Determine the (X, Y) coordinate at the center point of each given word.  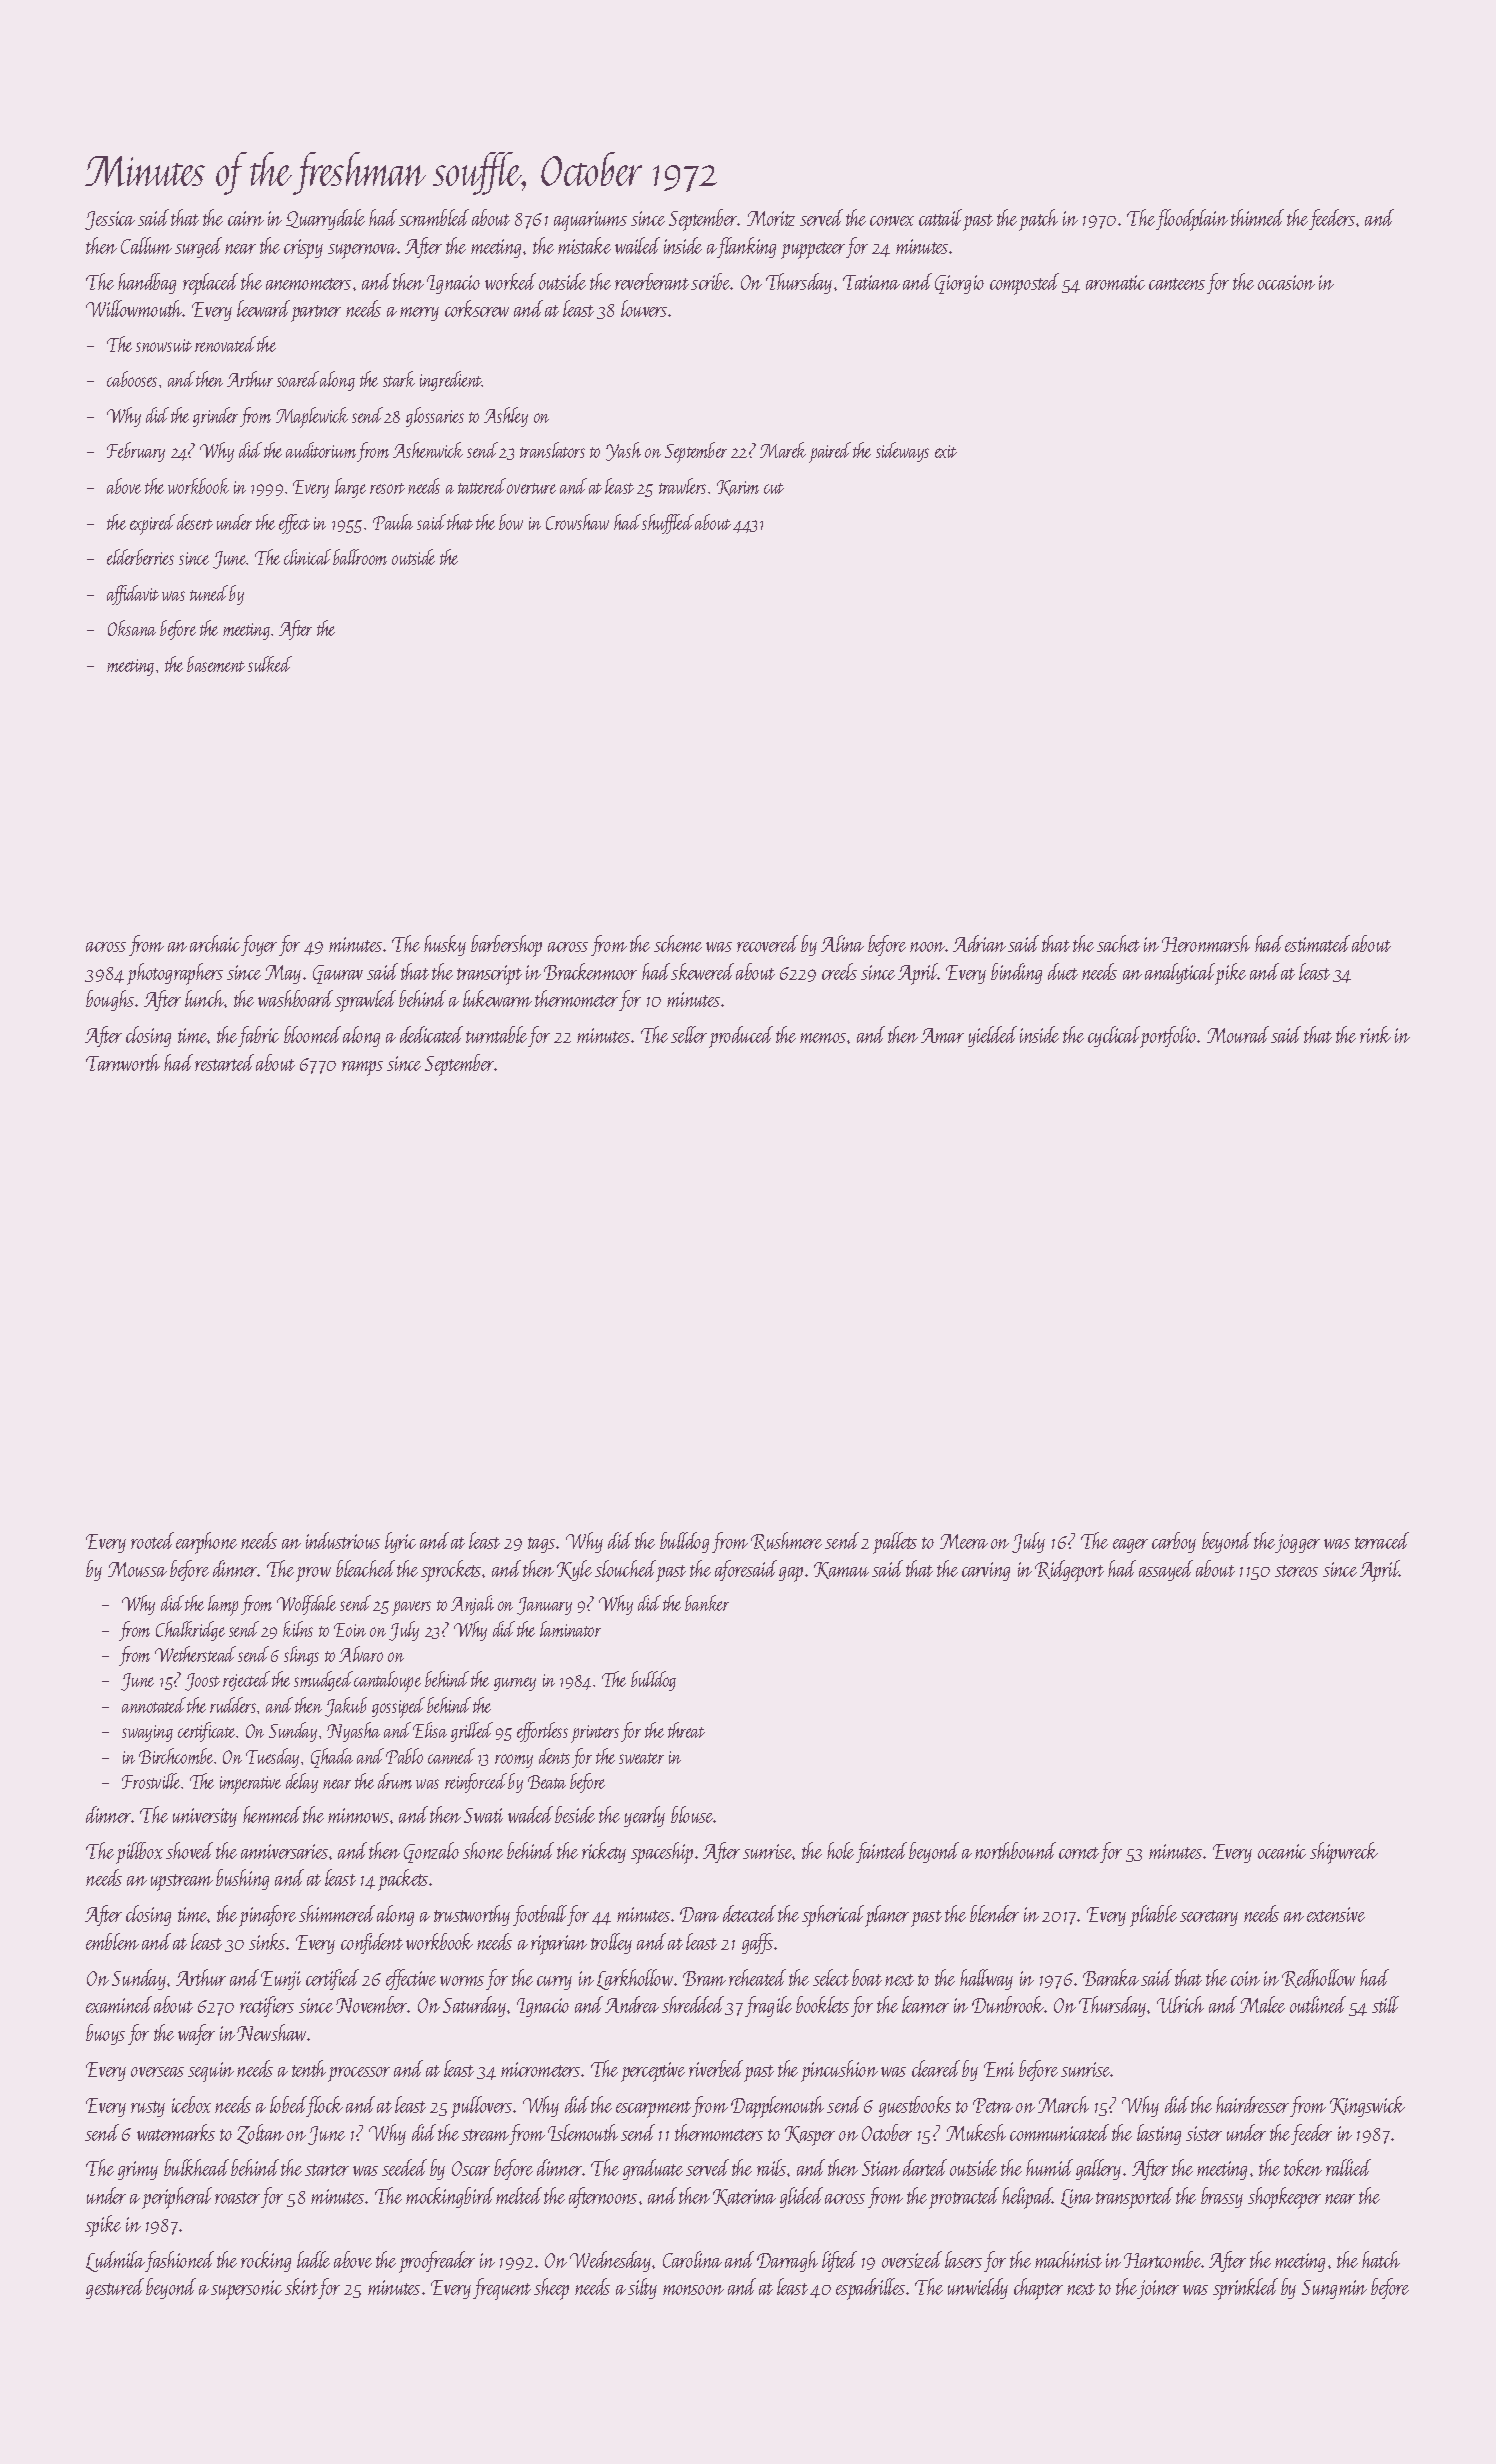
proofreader (437, 2262)
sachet (1118, 943)
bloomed (312, 1034)
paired (830, 452)
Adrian (979, 943)
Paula (393, 522)
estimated (1317, 943)
